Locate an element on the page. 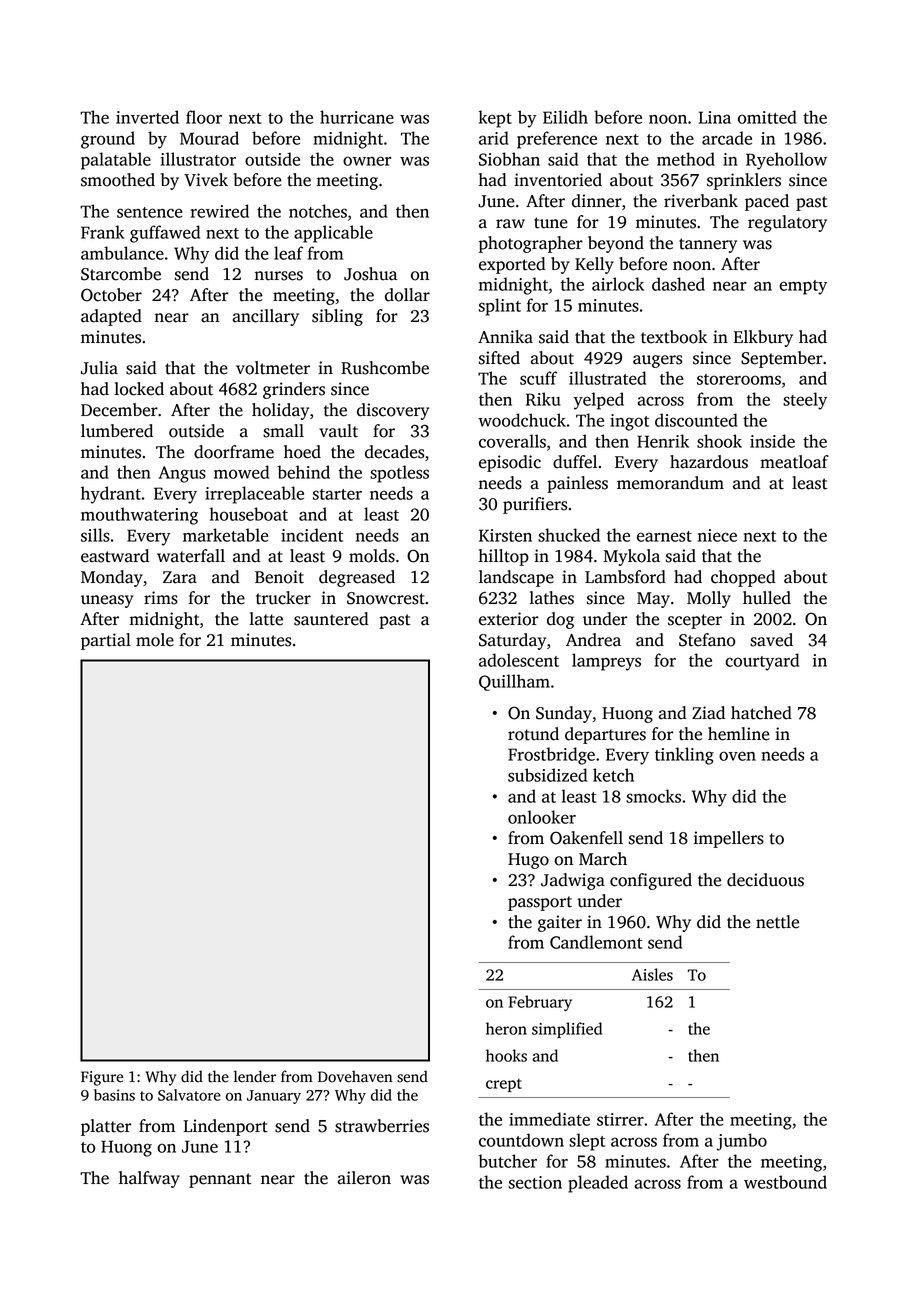 This page has height=1316, width=908. beyond is located at coordinates (616, 244).
